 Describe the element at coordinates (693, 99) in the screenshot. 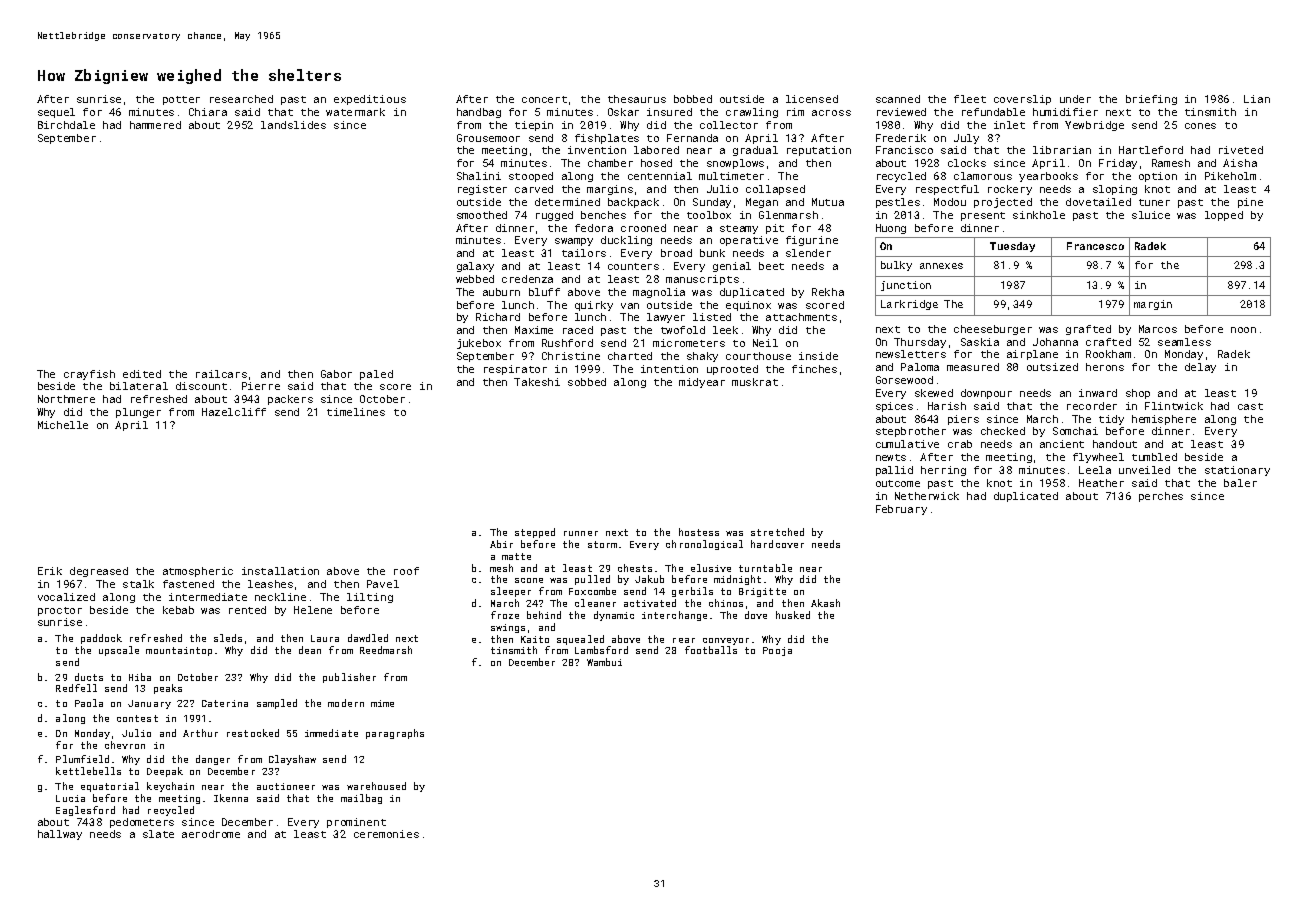

I see `bobbed` at that location.
